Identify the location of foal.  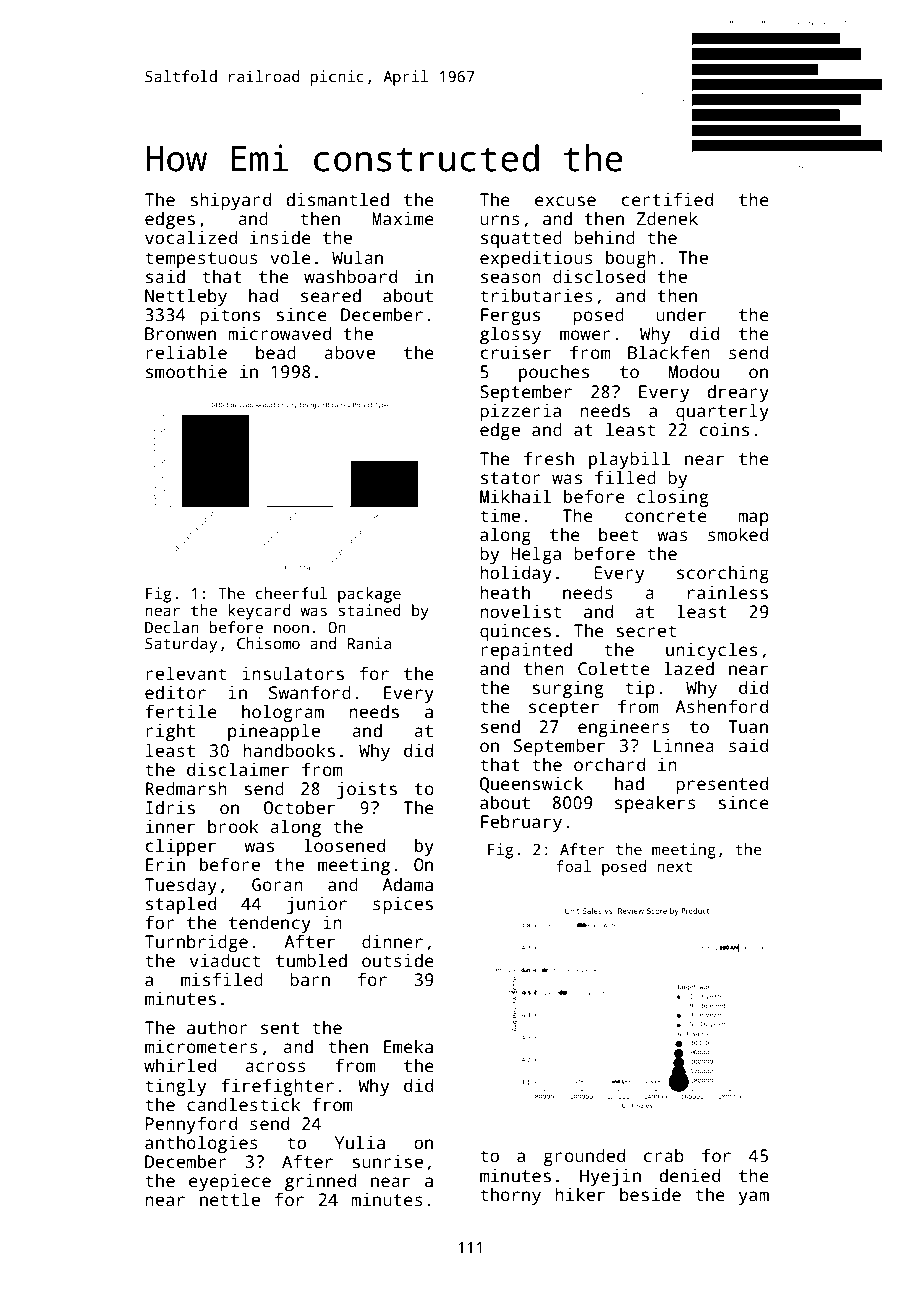
(573, 866).
